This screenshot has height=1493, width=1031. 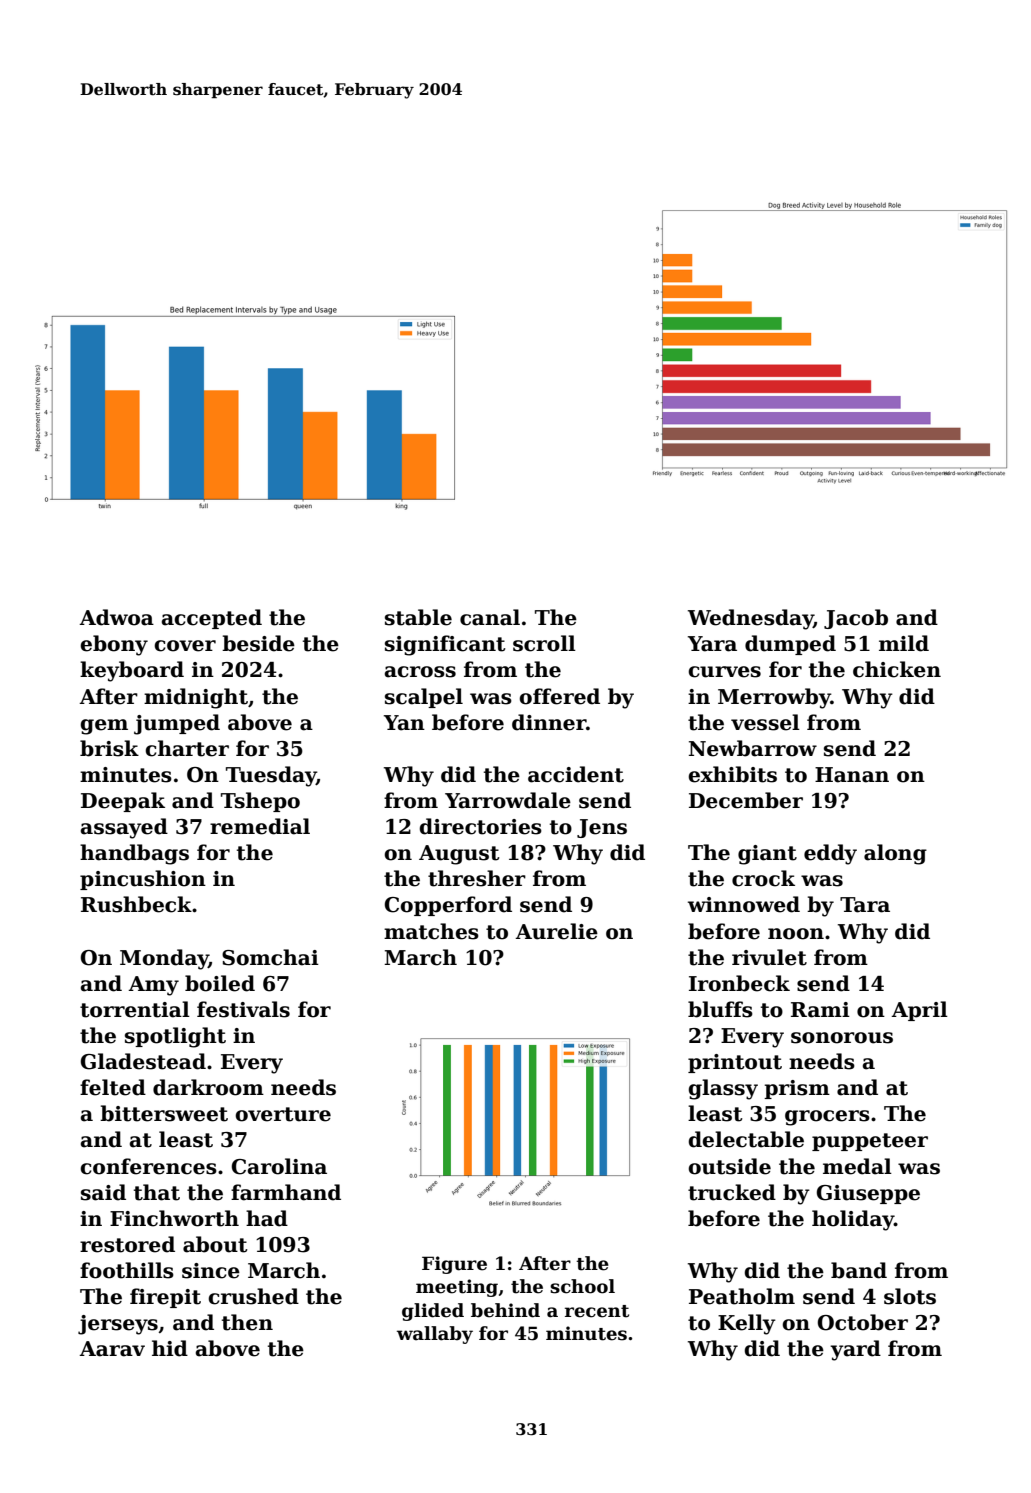 I want to click on Aurelie, so click(x=556, y=931).
